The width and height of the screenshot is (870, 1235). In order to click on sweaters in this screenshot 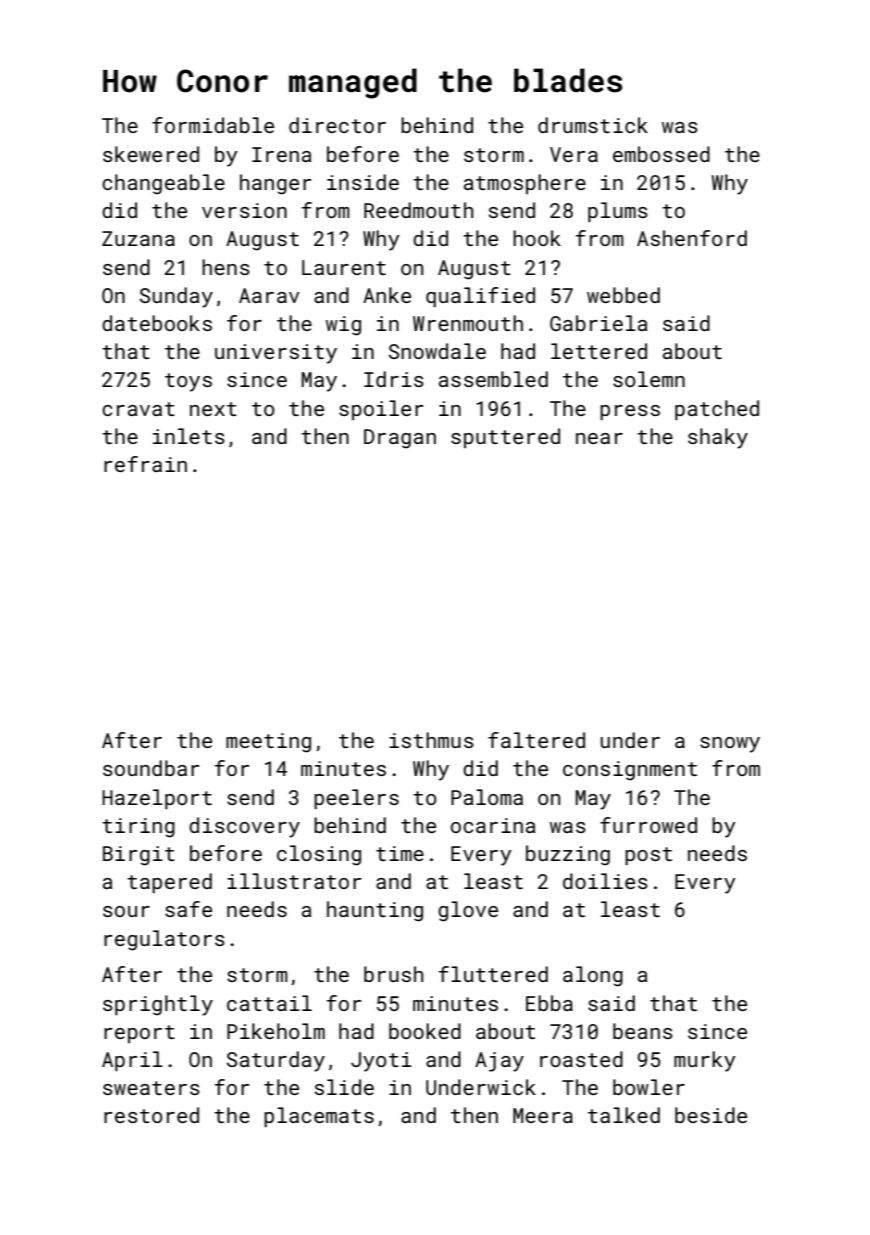, I will do `click(151, 1088)`.
